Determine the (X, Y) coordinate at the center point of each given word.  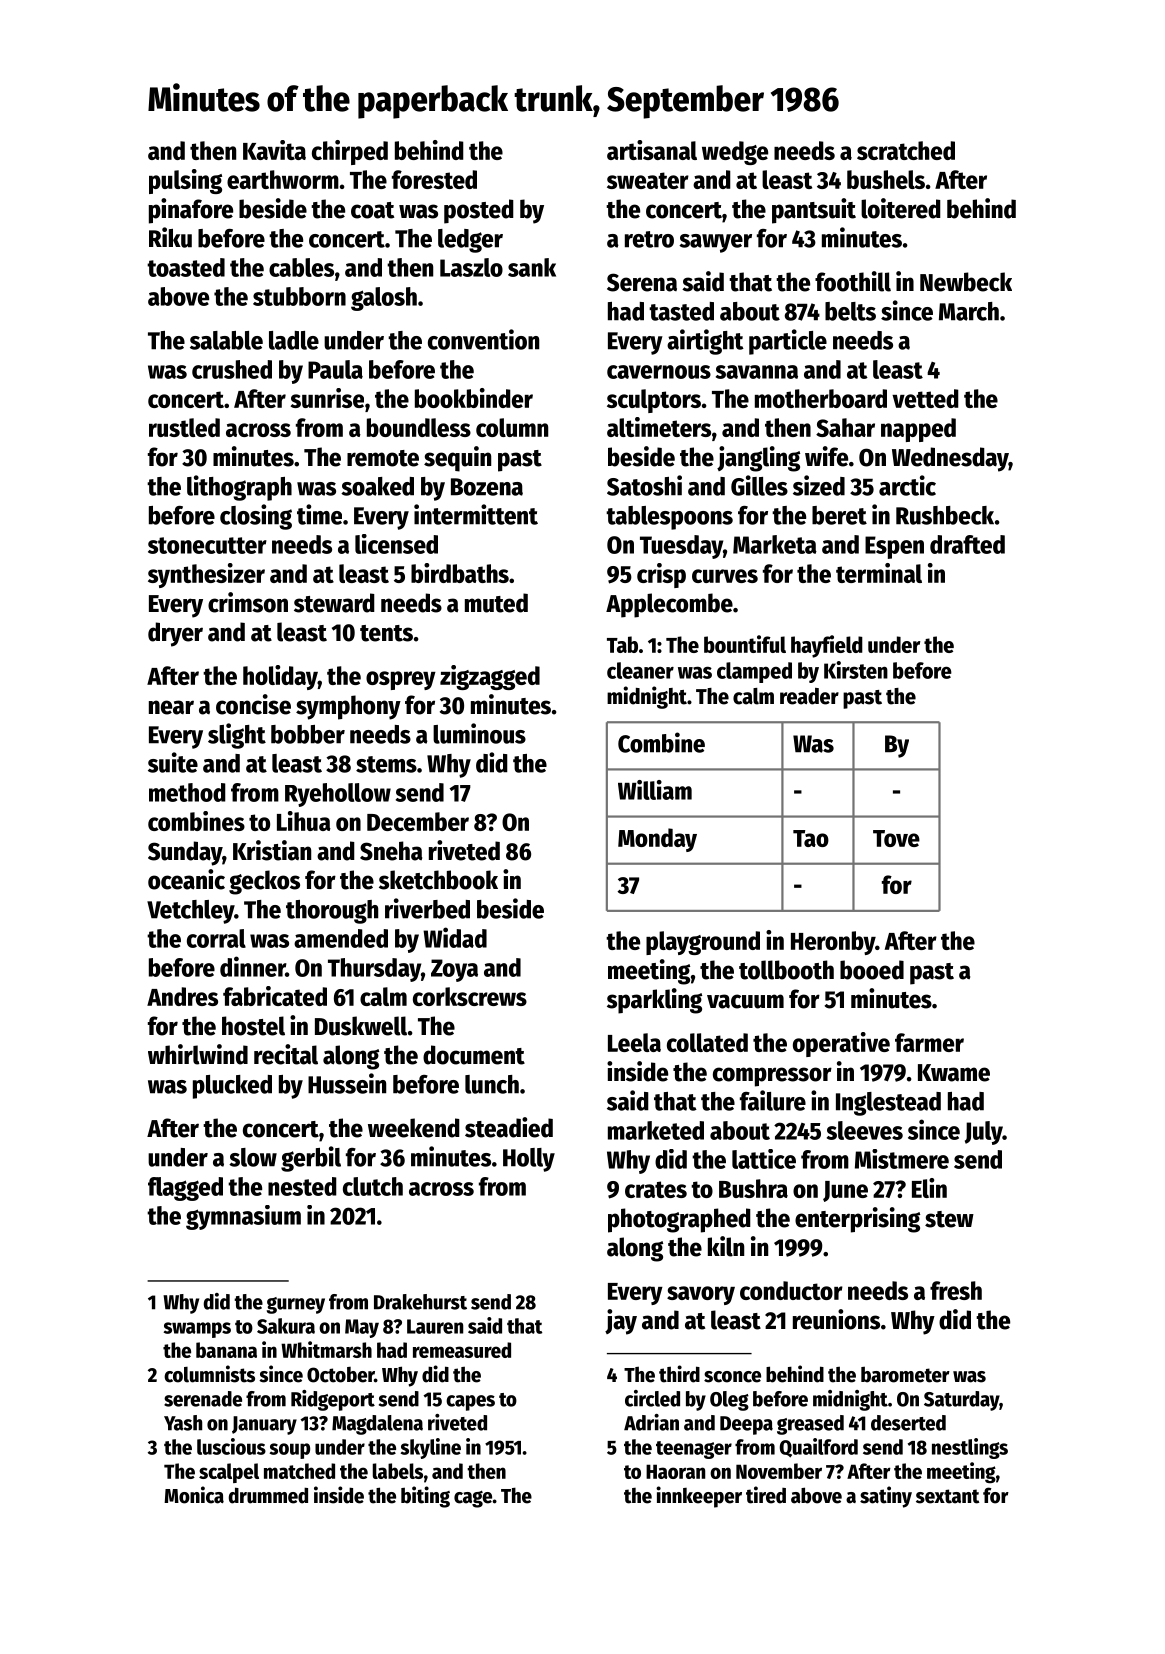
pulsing (185, 181)
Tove (896, 838)
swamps (197, 1330)
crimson (248, 602)
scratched (906, 150)
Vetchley (190, 912)
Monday (657, 840)
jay (621, 1322)
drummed (268, 1495)
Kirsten (856, 670)
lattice (764, 1159)
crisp (661, 575)
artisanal (652, 150)
